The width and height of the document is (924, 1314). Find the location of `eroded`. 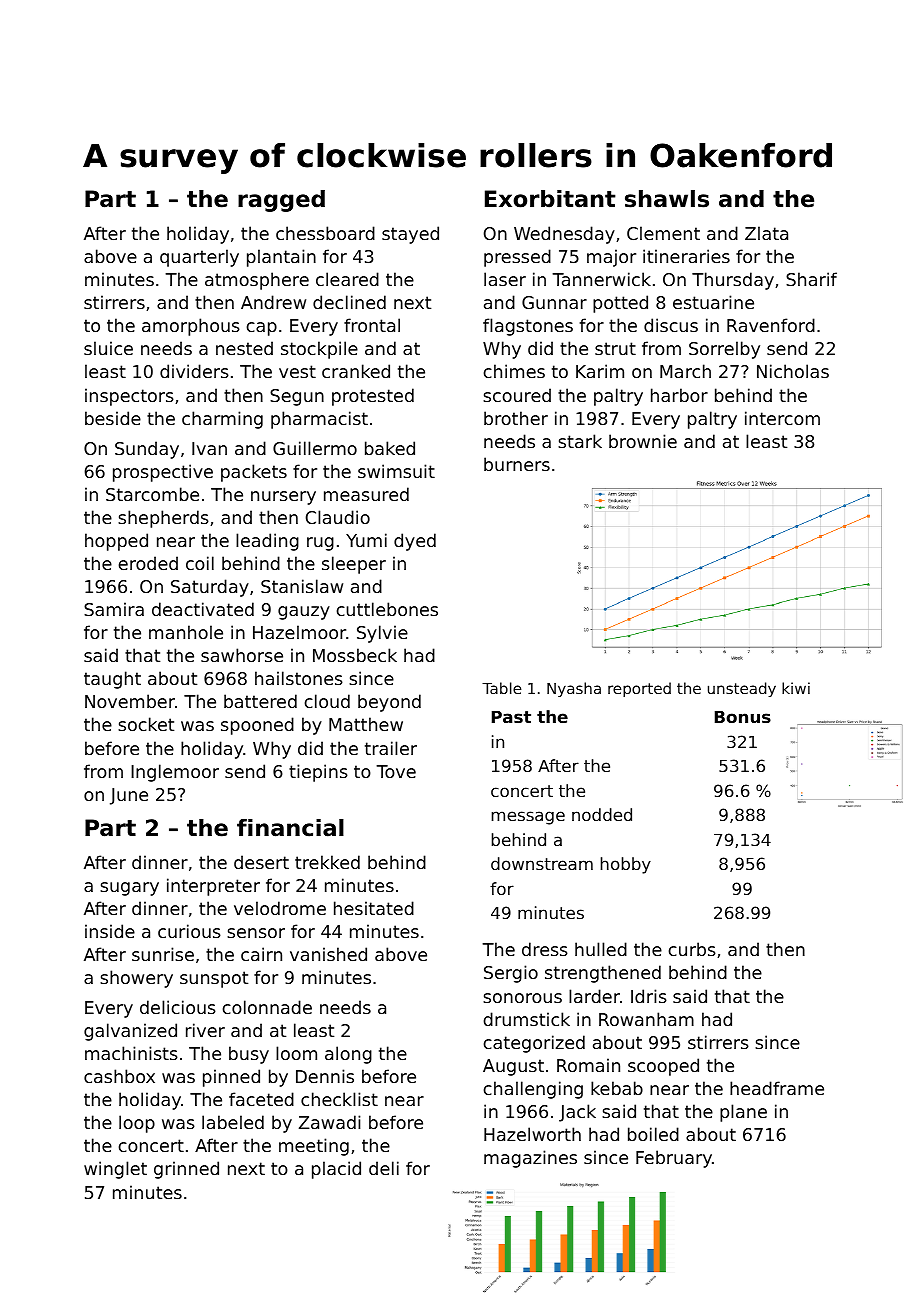

eroded is located at coordinates (148, 563).
